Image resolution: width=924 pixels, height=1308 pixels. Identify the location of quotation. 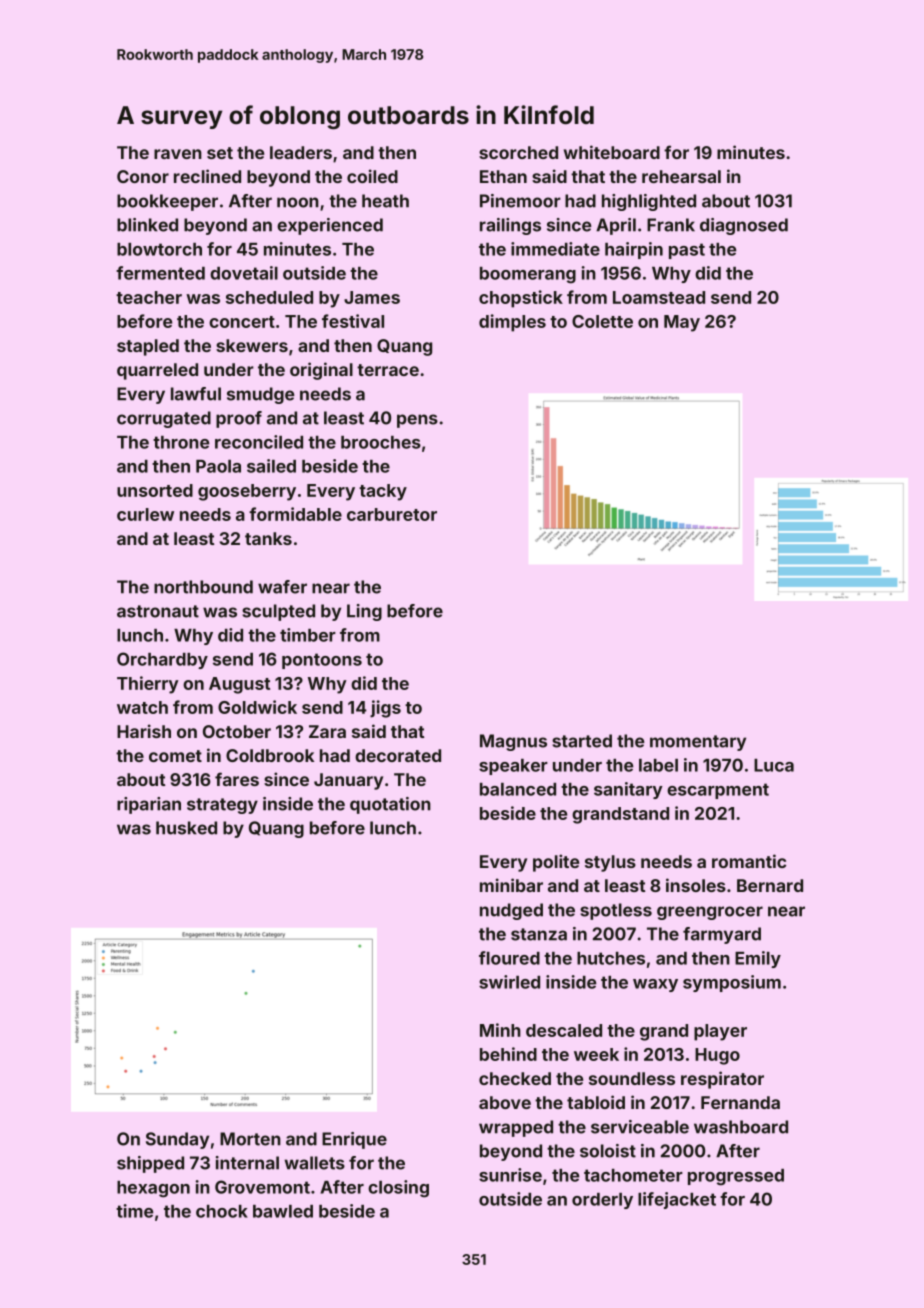
(390, 805).
